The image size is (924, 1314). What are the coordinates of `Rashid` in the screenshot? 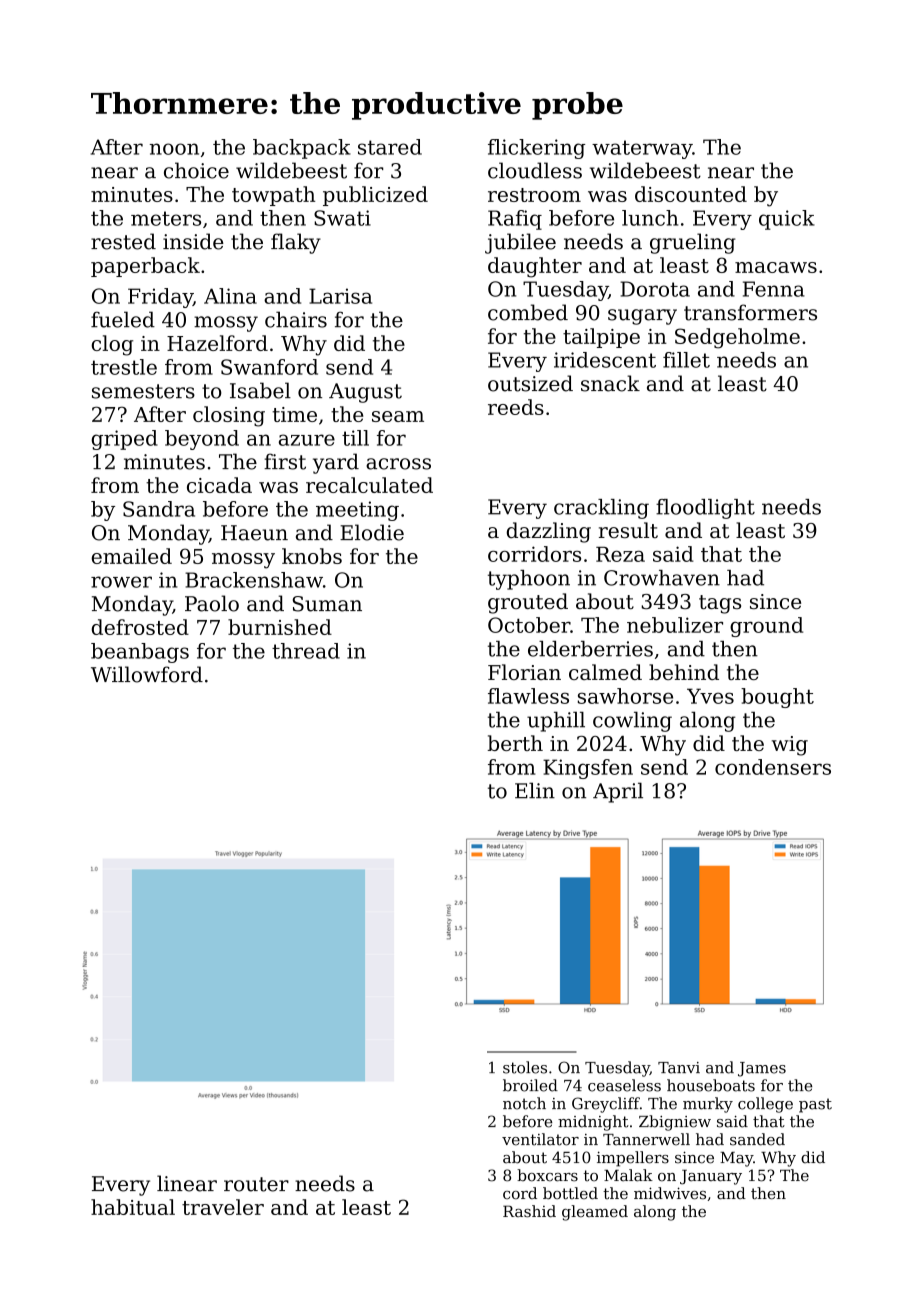 It's located at (529, 1211).
